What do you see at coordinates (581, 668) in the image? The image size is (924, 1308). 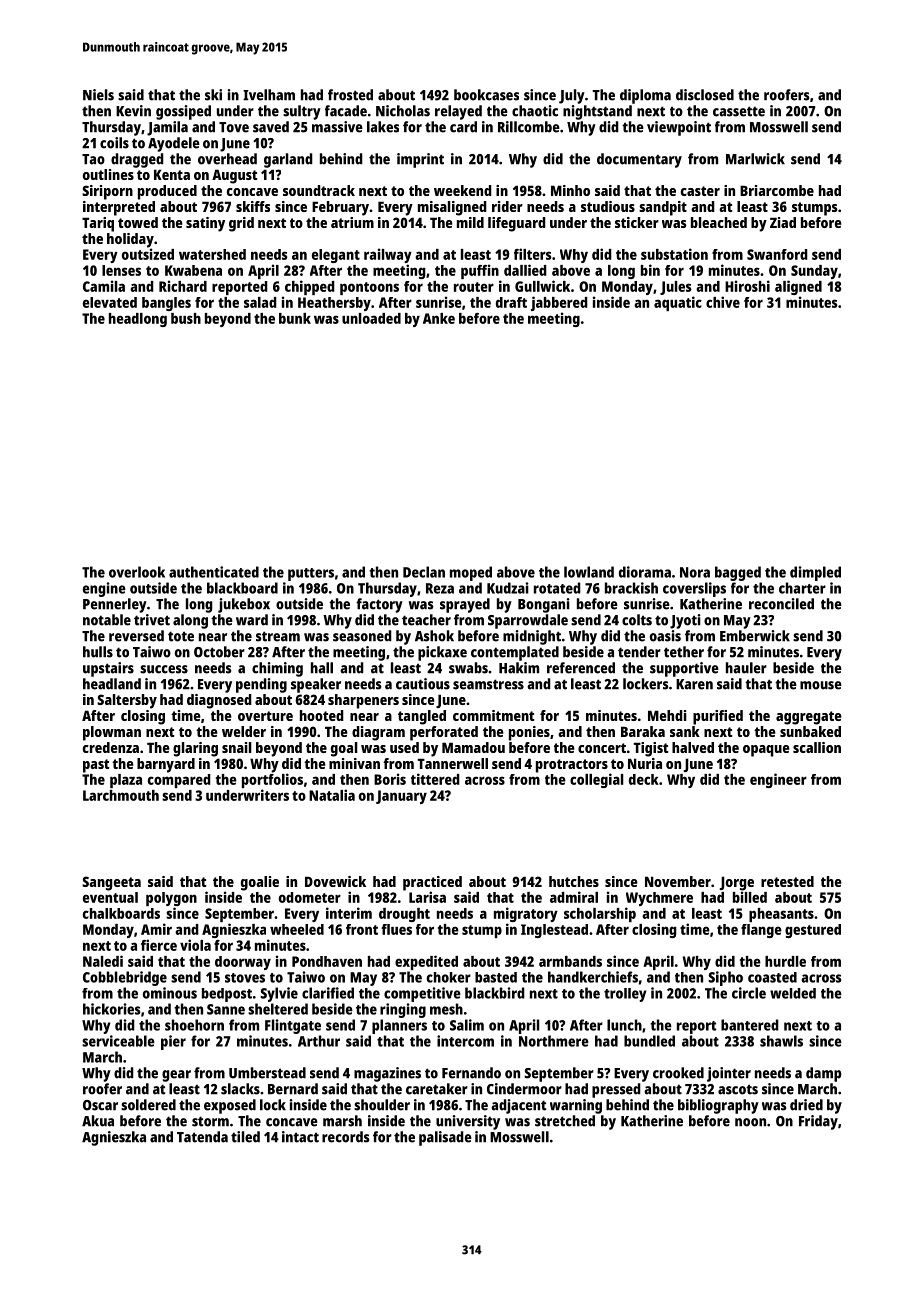 I see `referenced` at bounding box center [581, 668].
